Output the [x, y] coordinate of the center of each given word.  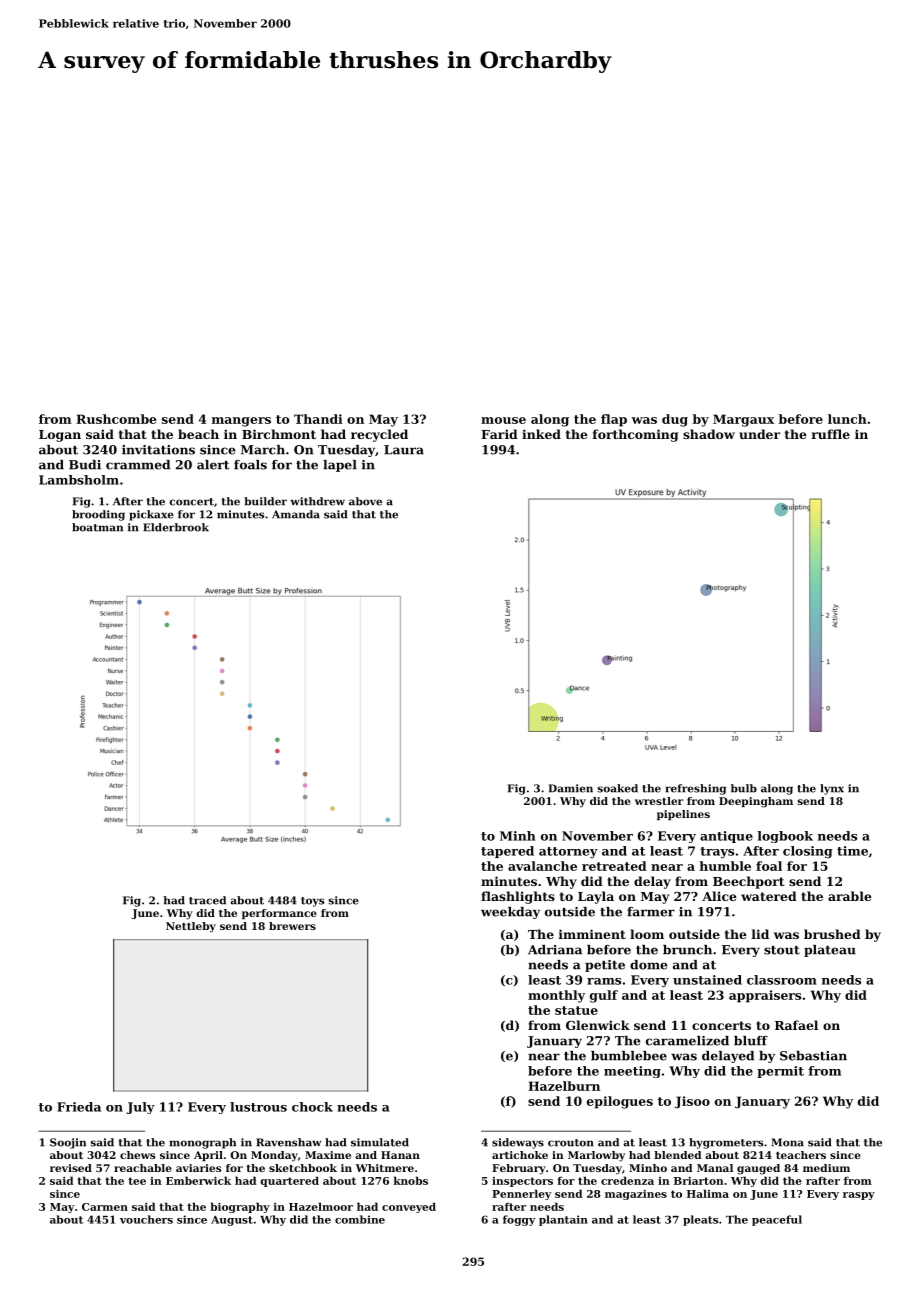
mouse [503, 420]
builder [265, 501]
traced [207, 900]
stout [782, 950]
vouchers [146, 1219]
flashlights [518, 897]
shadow [709, 434]
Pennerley [521, 1194]
